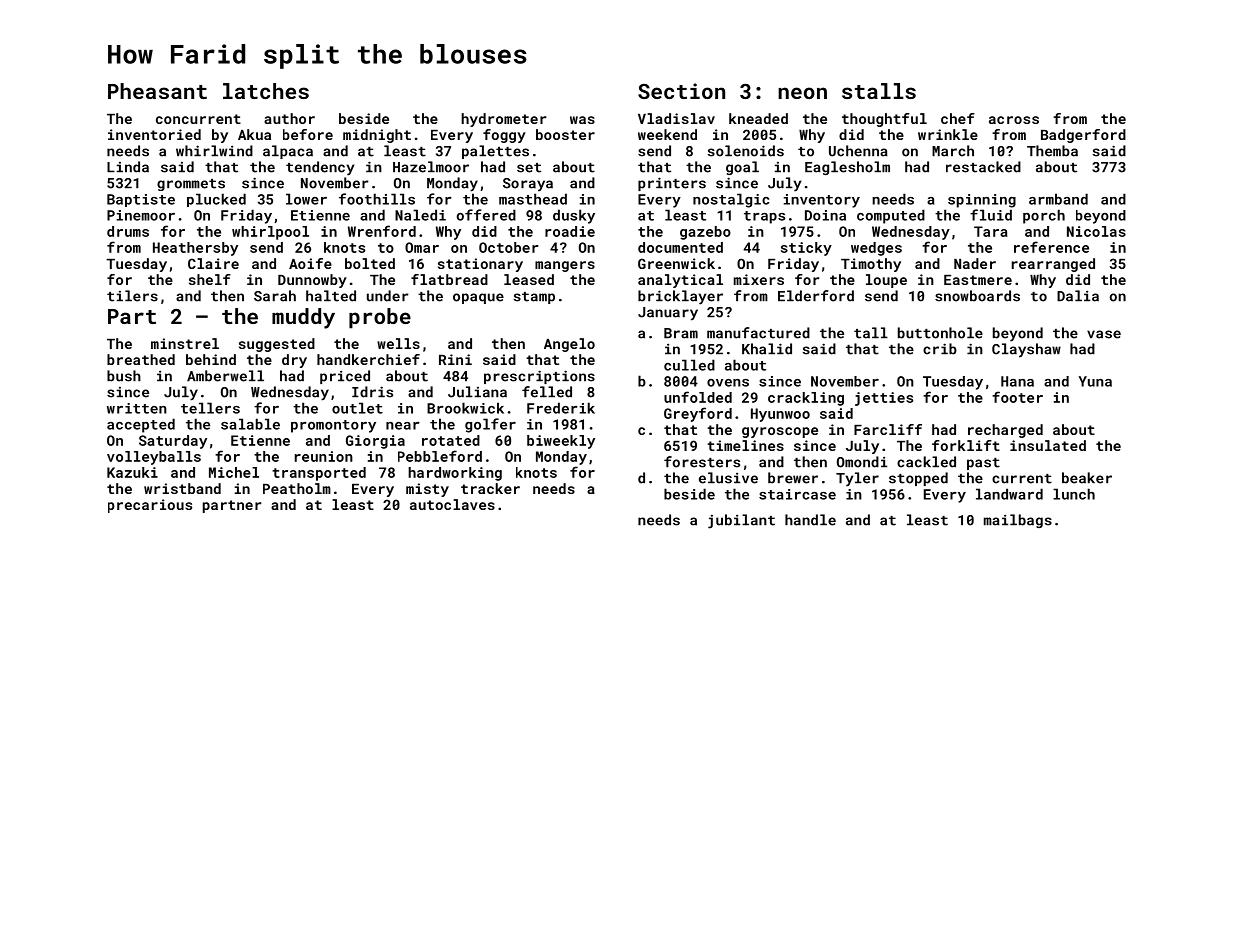 The image size is (1233, 952). What do you see at coordinates (452, 504) in the screenshot?
I see `autoclaves` at bounding box center [452, 504].
